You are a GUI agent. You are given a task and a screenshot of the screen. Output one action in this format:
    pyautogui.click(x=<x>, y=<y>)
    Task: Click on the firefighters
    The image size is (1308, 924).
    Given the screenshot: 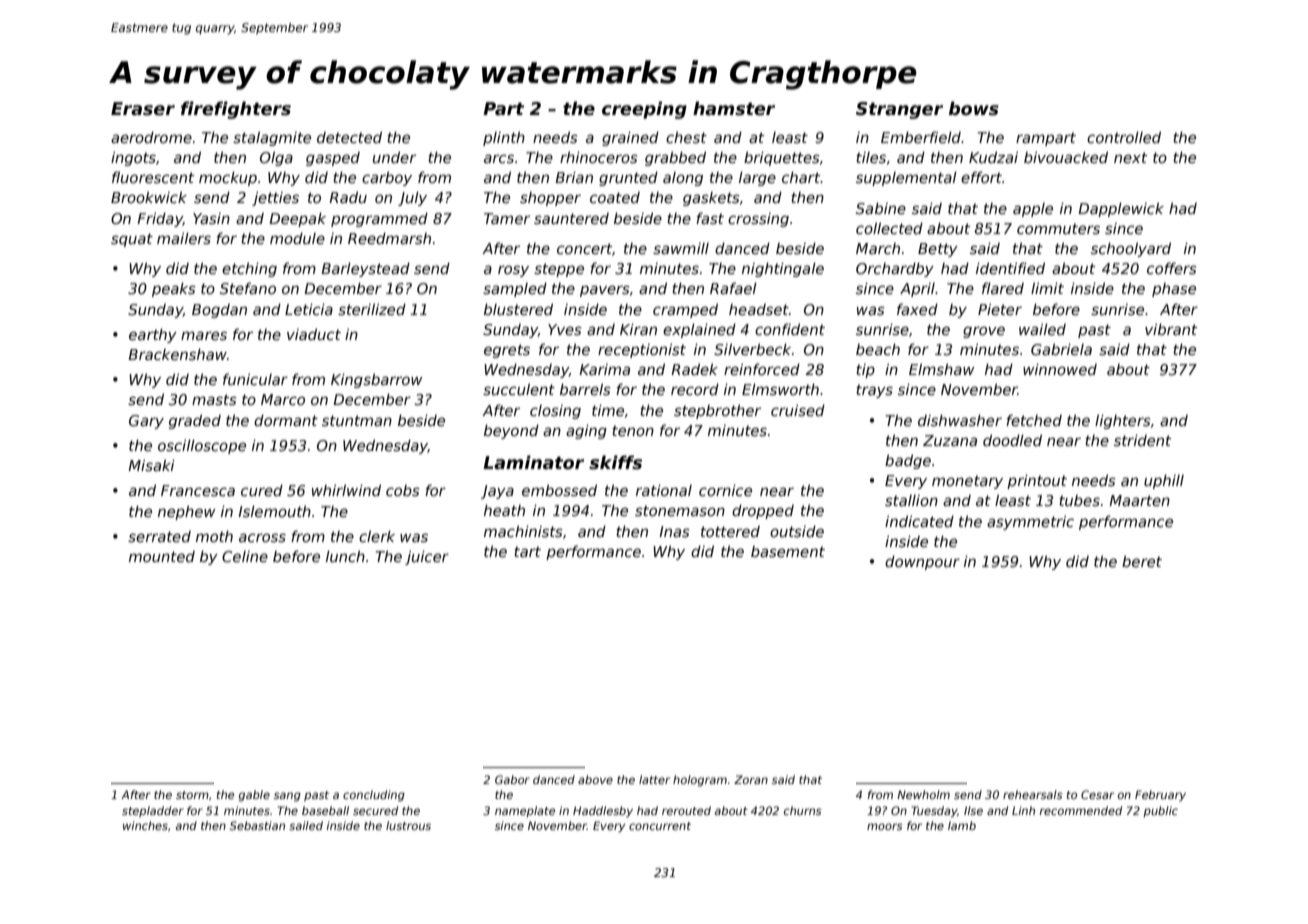 What is the action you would take?
    pyautogui.click(x=236, y=110)
